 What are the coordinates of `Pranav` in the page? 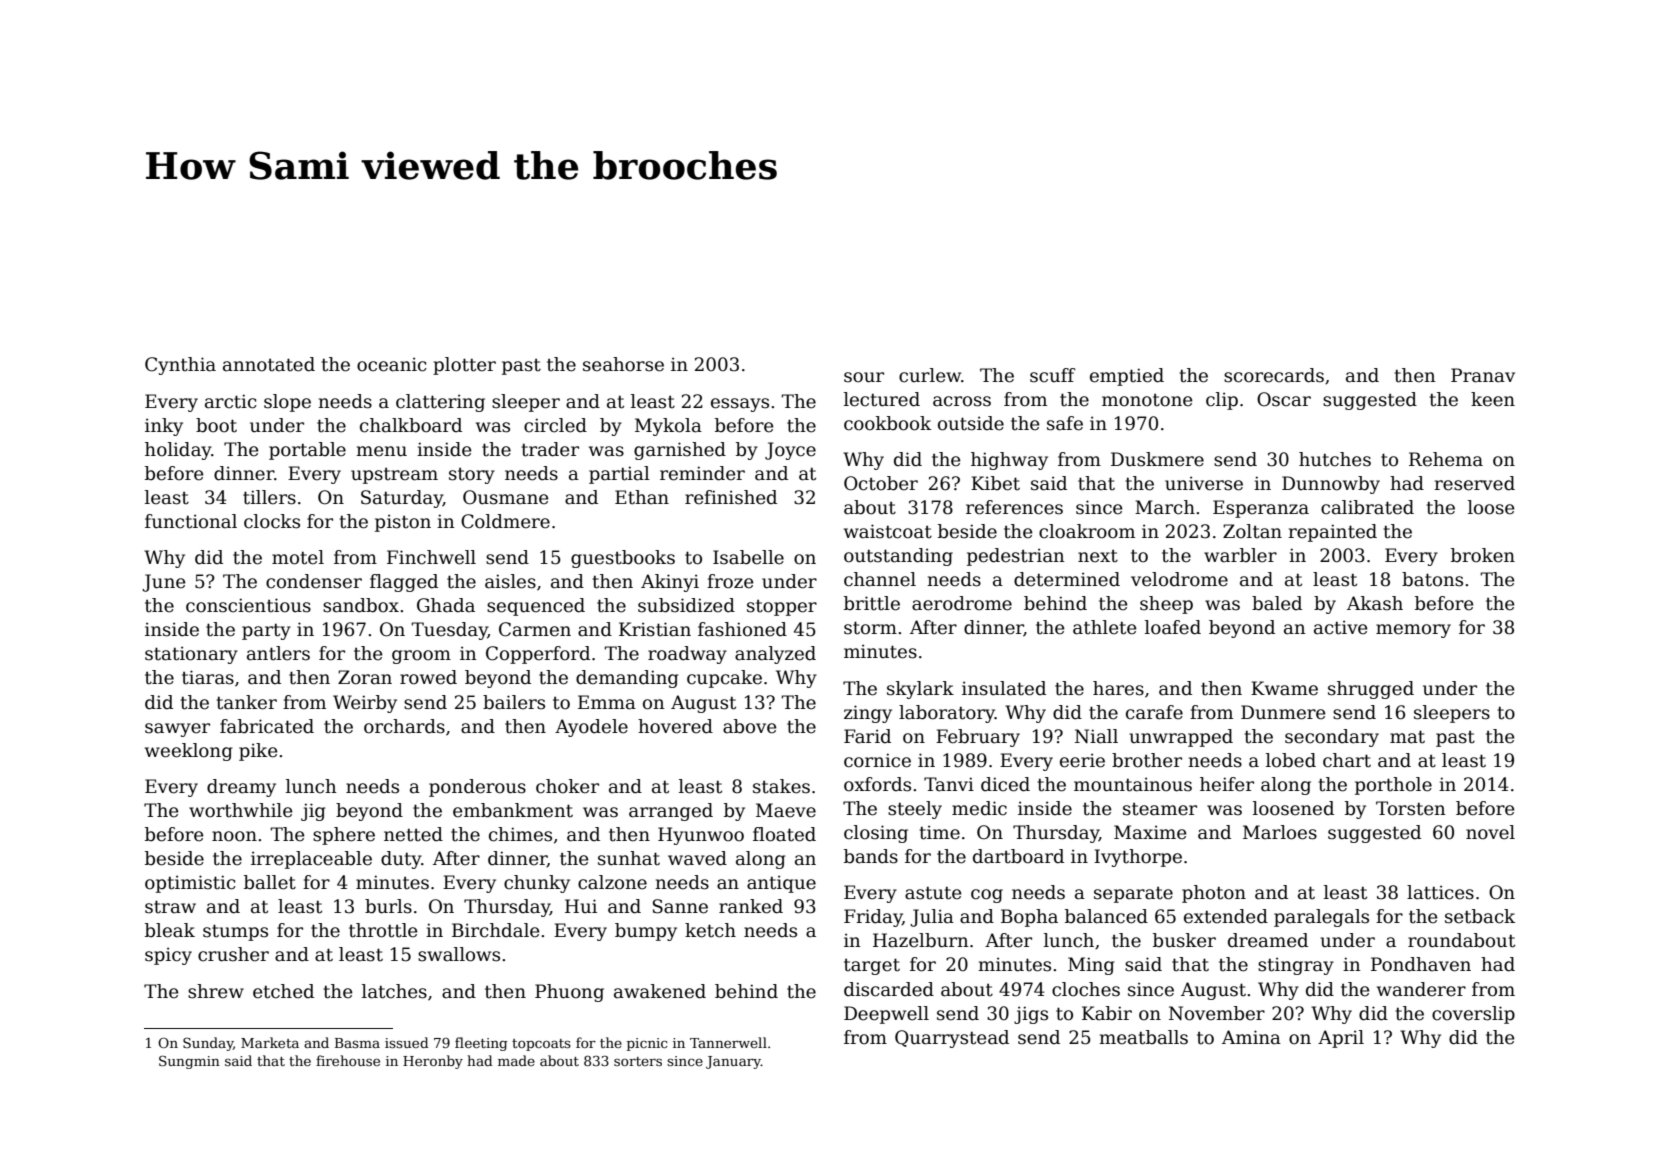 It's located at (1483, 375).
